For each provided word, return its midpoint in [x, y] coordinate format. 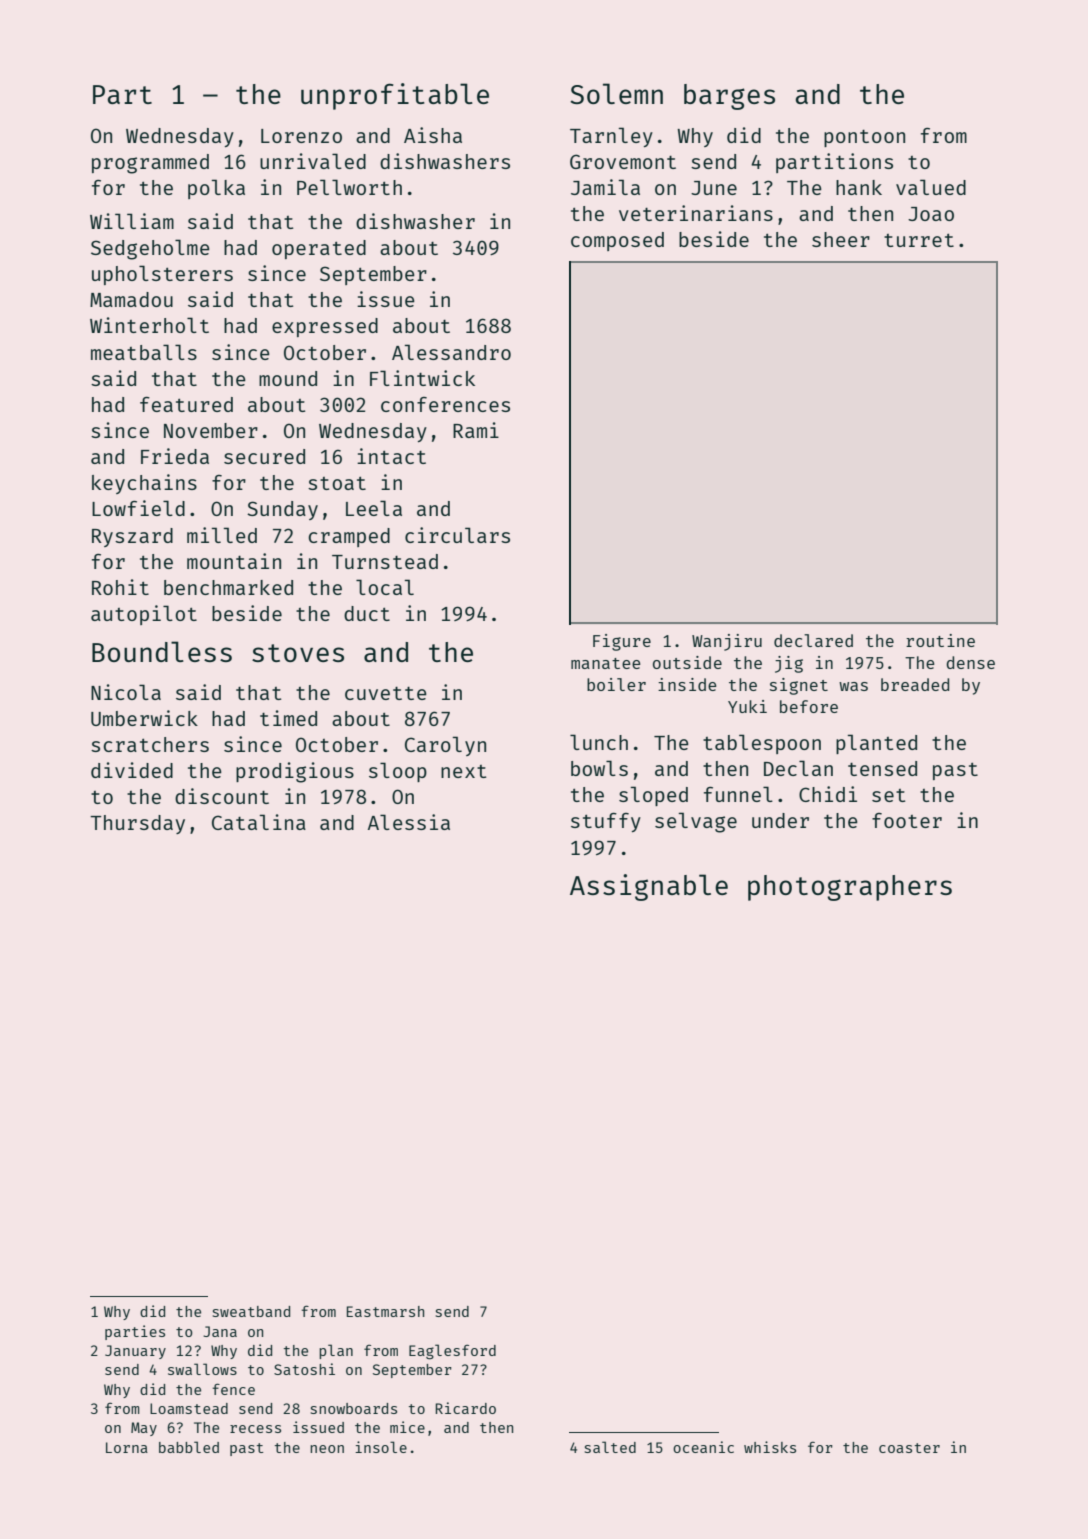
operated [319, 249]
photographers [850, 888]
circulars [457, 535]
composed [617, 241]
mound [288, 378]
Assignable [649, 887]
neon [327, 1449]
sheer [841, 239]
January [135, 1352]
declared [813, 640]
